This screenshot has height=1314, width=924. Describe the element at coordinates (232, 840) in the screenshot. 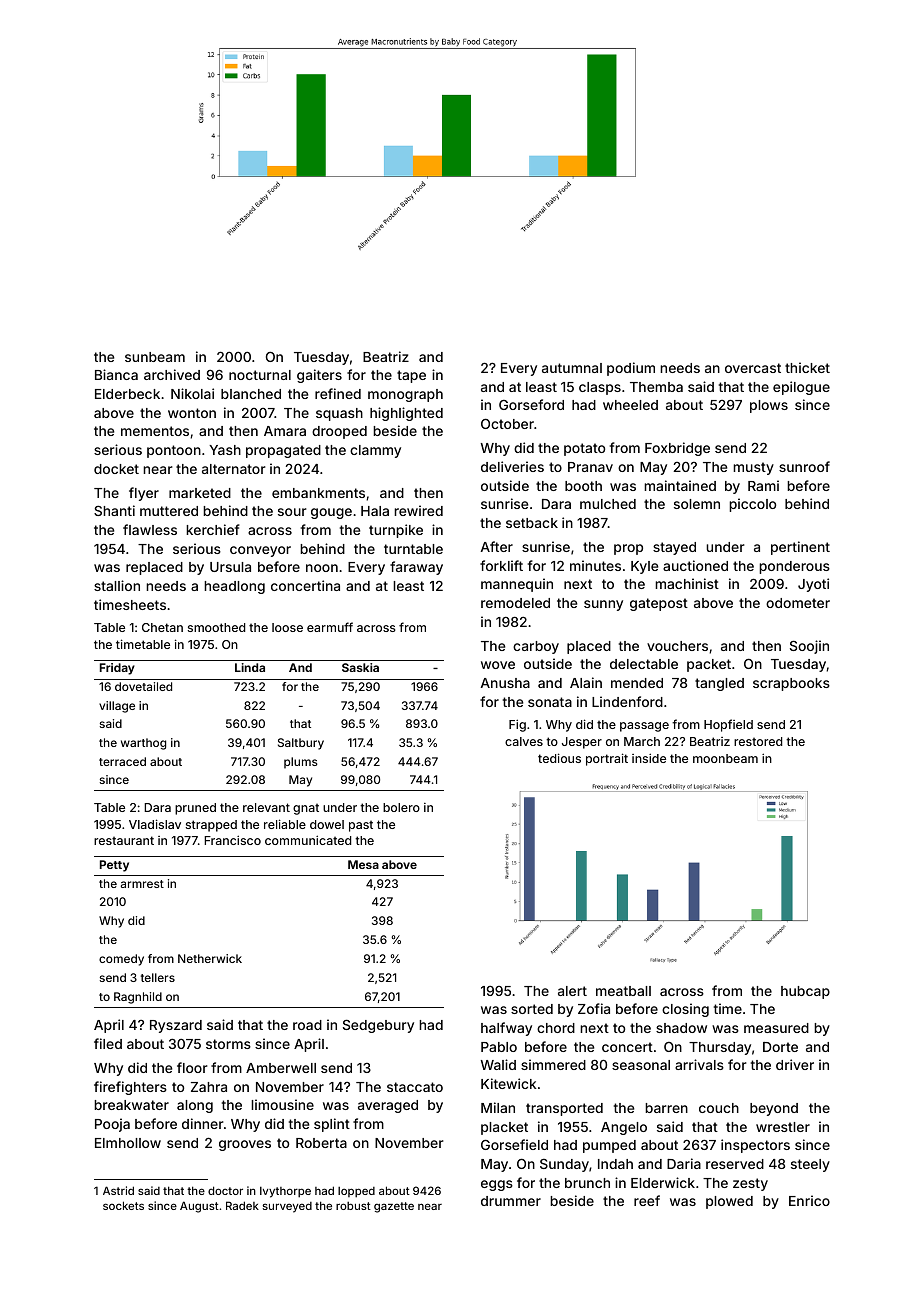

I see `Francisco` at that location.
